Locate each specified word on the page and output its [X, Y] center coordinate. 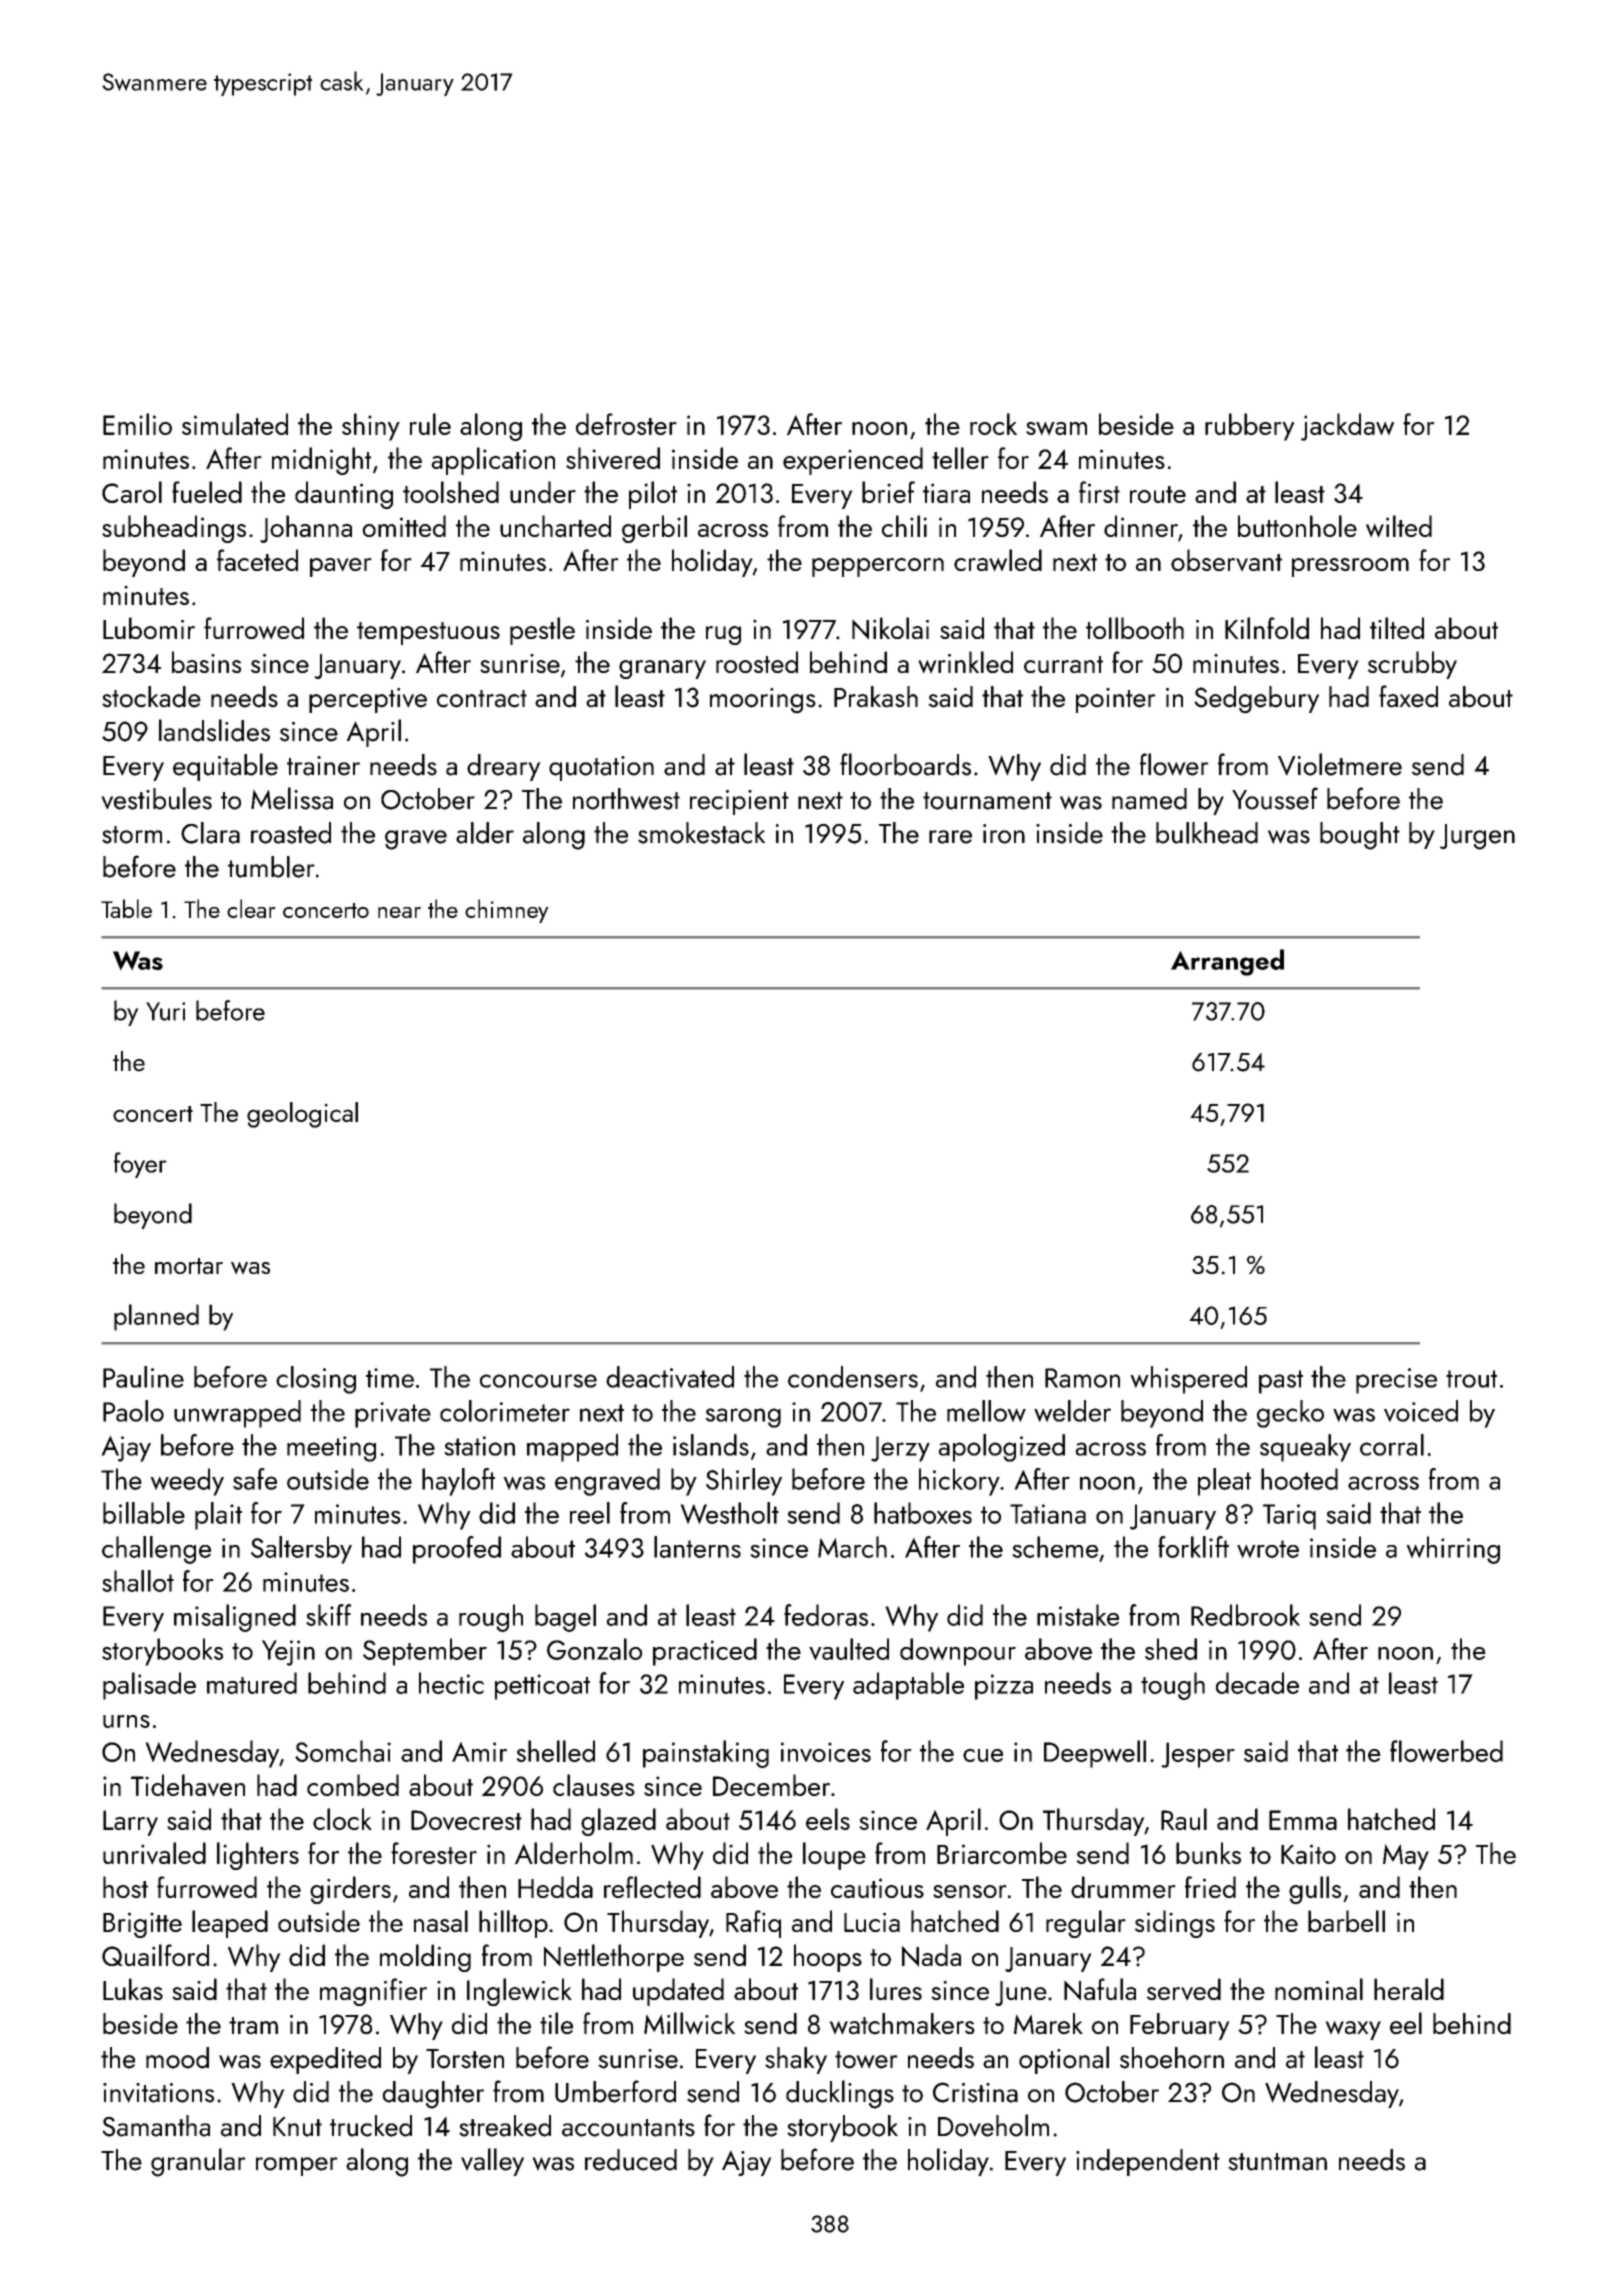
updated [678, 1992]
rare [950, 837]
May [1406, 1857]
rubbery [1249, 427]
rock [993, 424]
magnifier [373, 1992]
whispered [1188, 1380]
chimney [507, 911]
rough [491, 1618]
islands [711, 1445]
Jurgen [1477, 837]
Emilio [137, 424]
